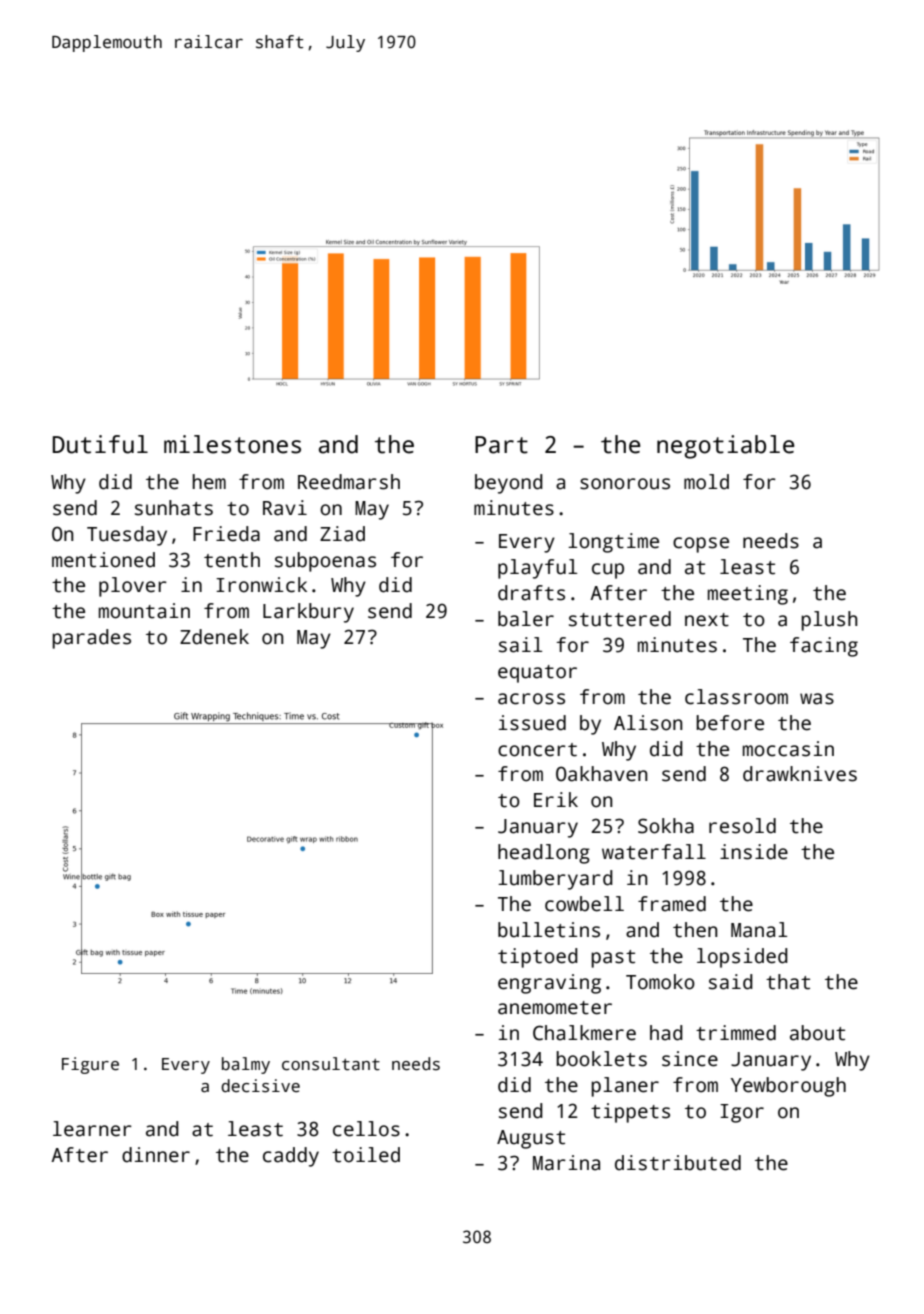  What do you see at coordinates (544, 854) in the page?
I see `headlong` at bounding box center [544, 854].
